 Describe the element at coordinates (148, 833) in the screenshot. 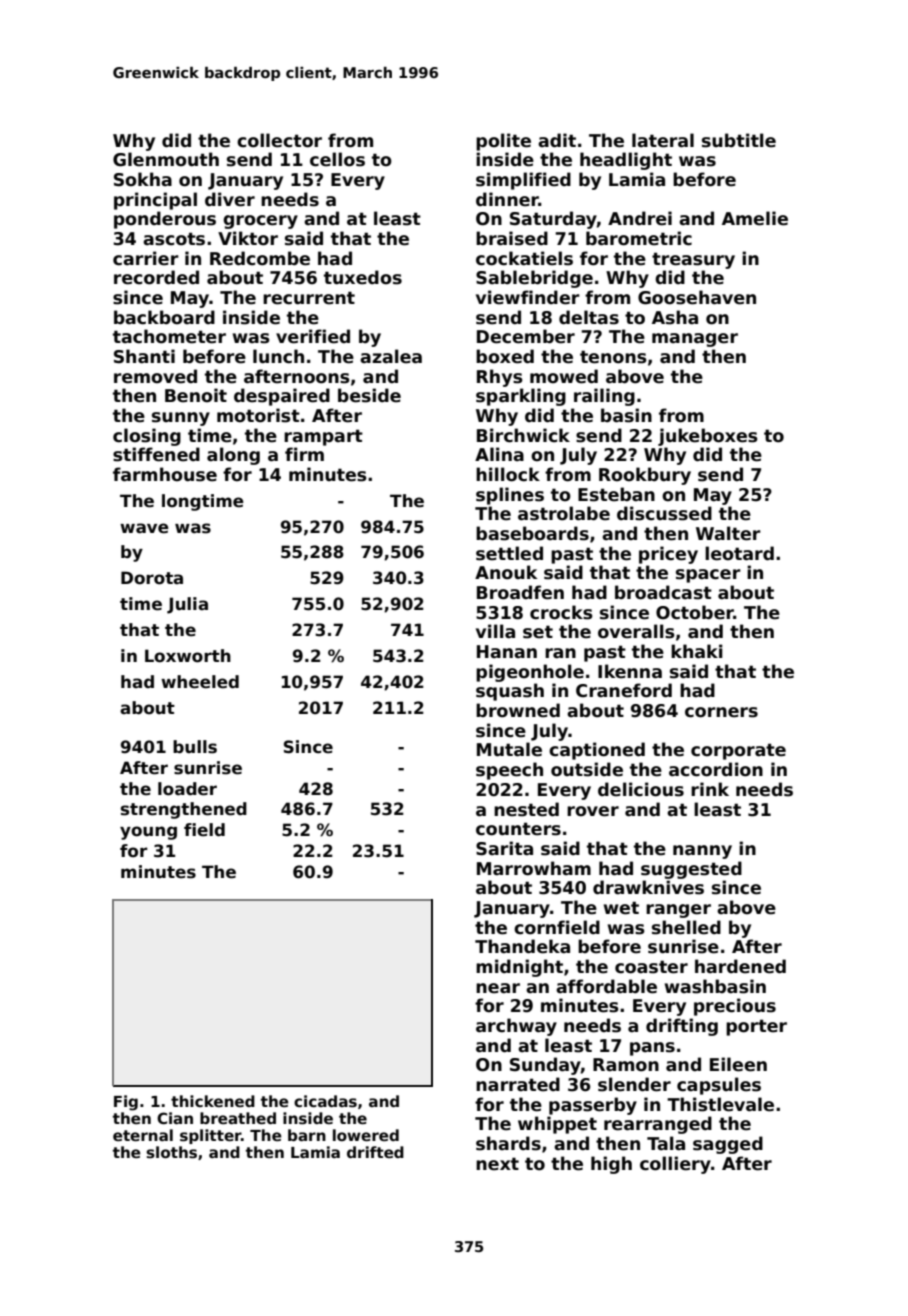

I see `young` at that location.
